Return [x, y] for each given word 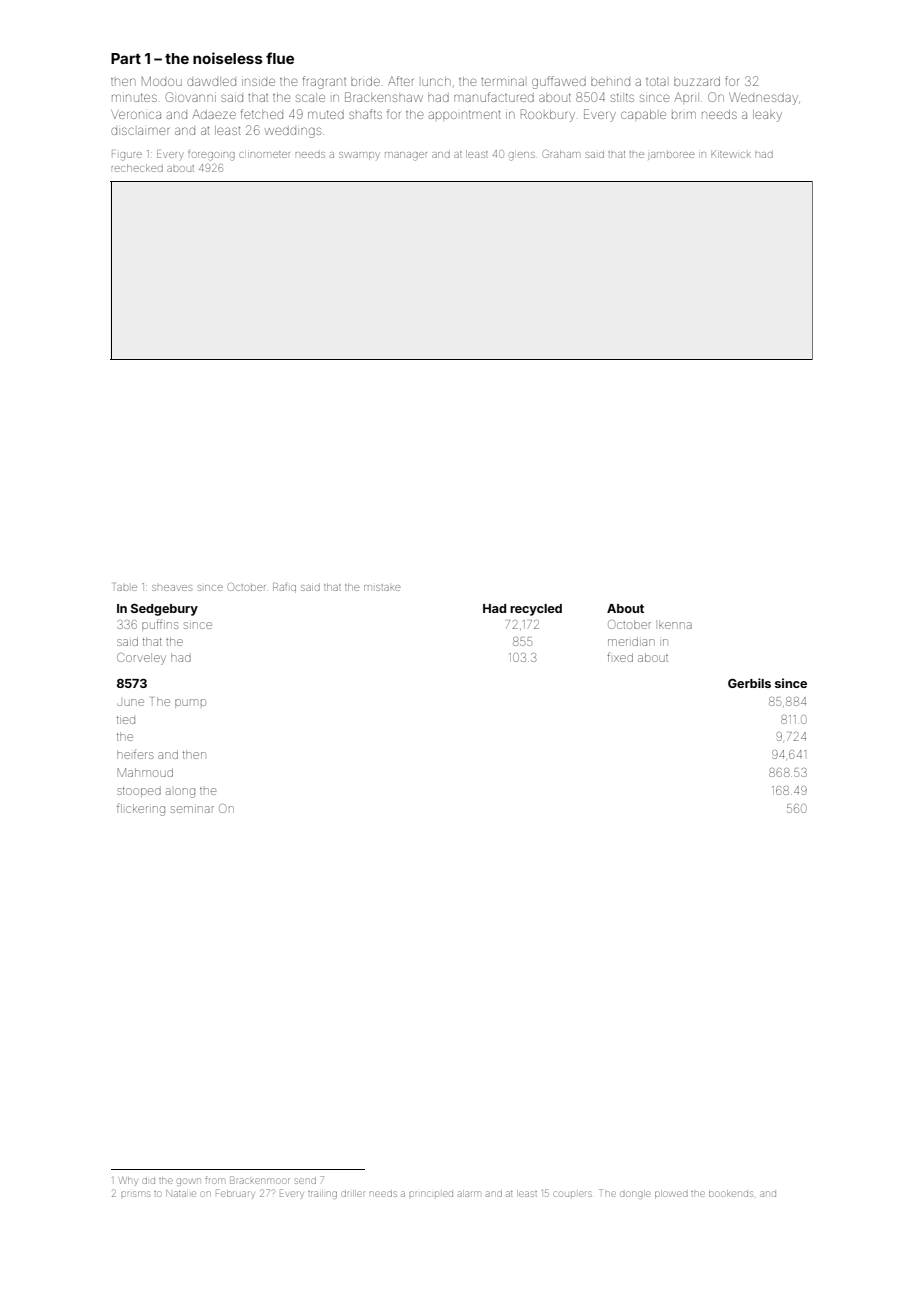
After [400, 81]
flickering [141, 809]
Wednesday [763, 98]
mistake [382, 587]
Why [128, 1181]
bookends [731, 1194]
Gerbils [749, 683]
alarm [469, 1194]
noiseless [228, 58]
